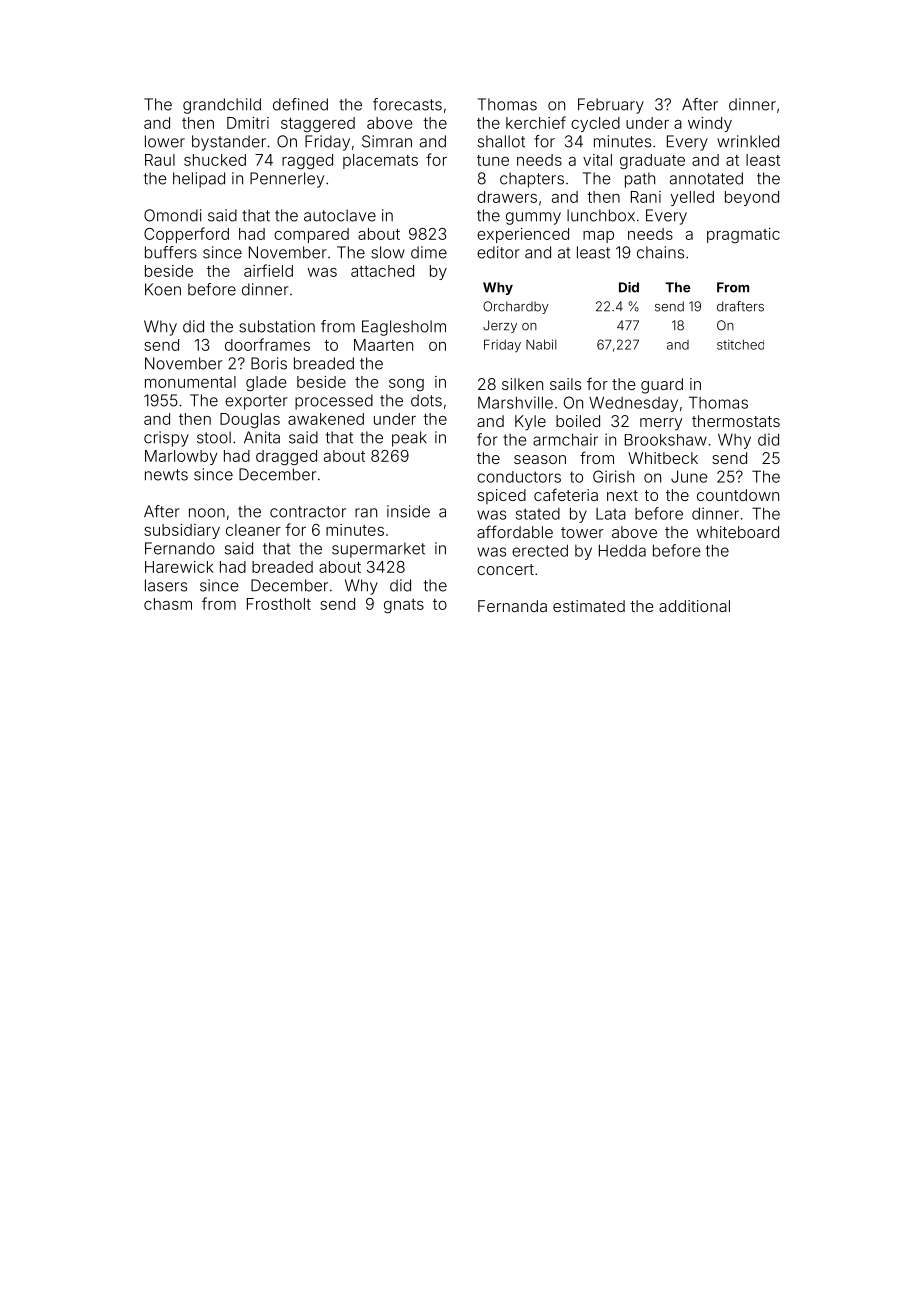 The height and width of the document is (1314, 924). I want to click on contractor, so click(308, 512).
